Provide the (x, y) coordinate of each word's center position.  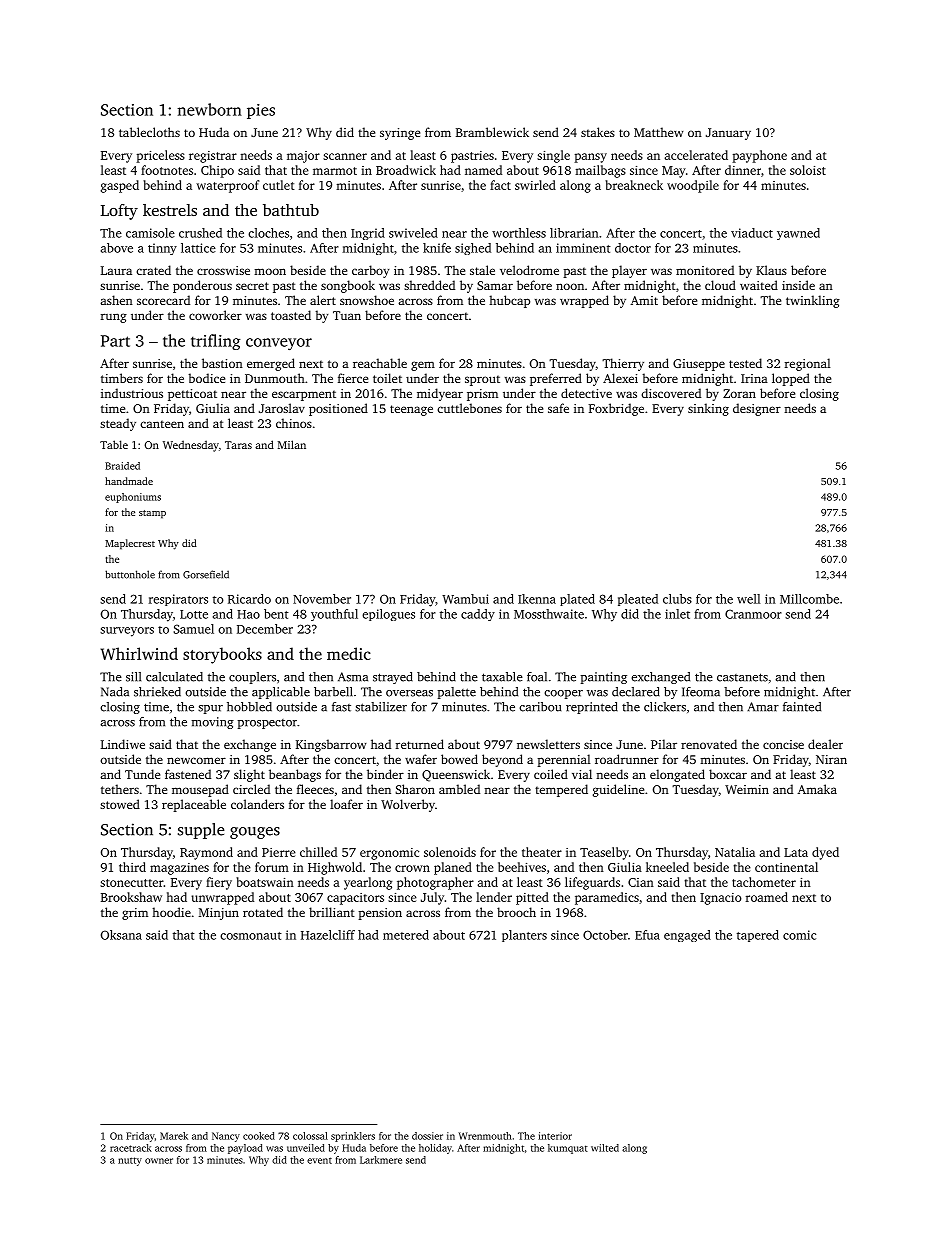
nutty (130, 1161)
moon (270, 271)
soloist (808, 170)
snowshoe (367, 300)
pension (380, 914)
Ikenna (537, 599)
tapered (758, 936)
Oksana (121, 935)
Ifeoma (701, 692)
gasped (120, 186)
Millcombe (809, 599)
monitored (705, 270)
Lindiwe (123, 744)
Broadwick (406, 170)
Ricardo (249, 599)
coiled (551, 774)
